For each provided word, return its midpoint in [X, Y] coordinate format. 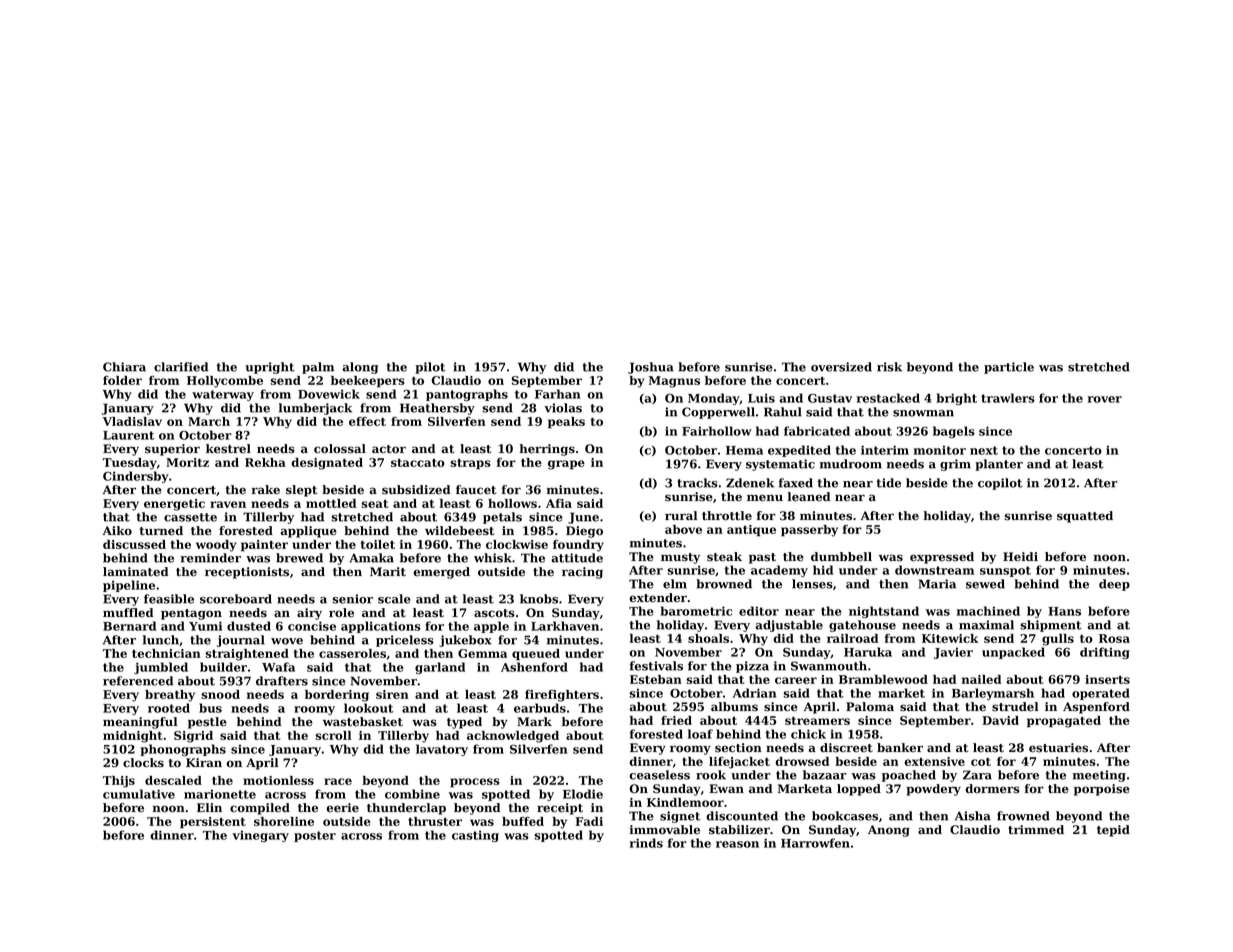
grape [566, 465]
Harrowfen [815, 843]
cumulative [139, 794]
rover [1105, 399]
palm [318, 368]
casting [475, 836]
